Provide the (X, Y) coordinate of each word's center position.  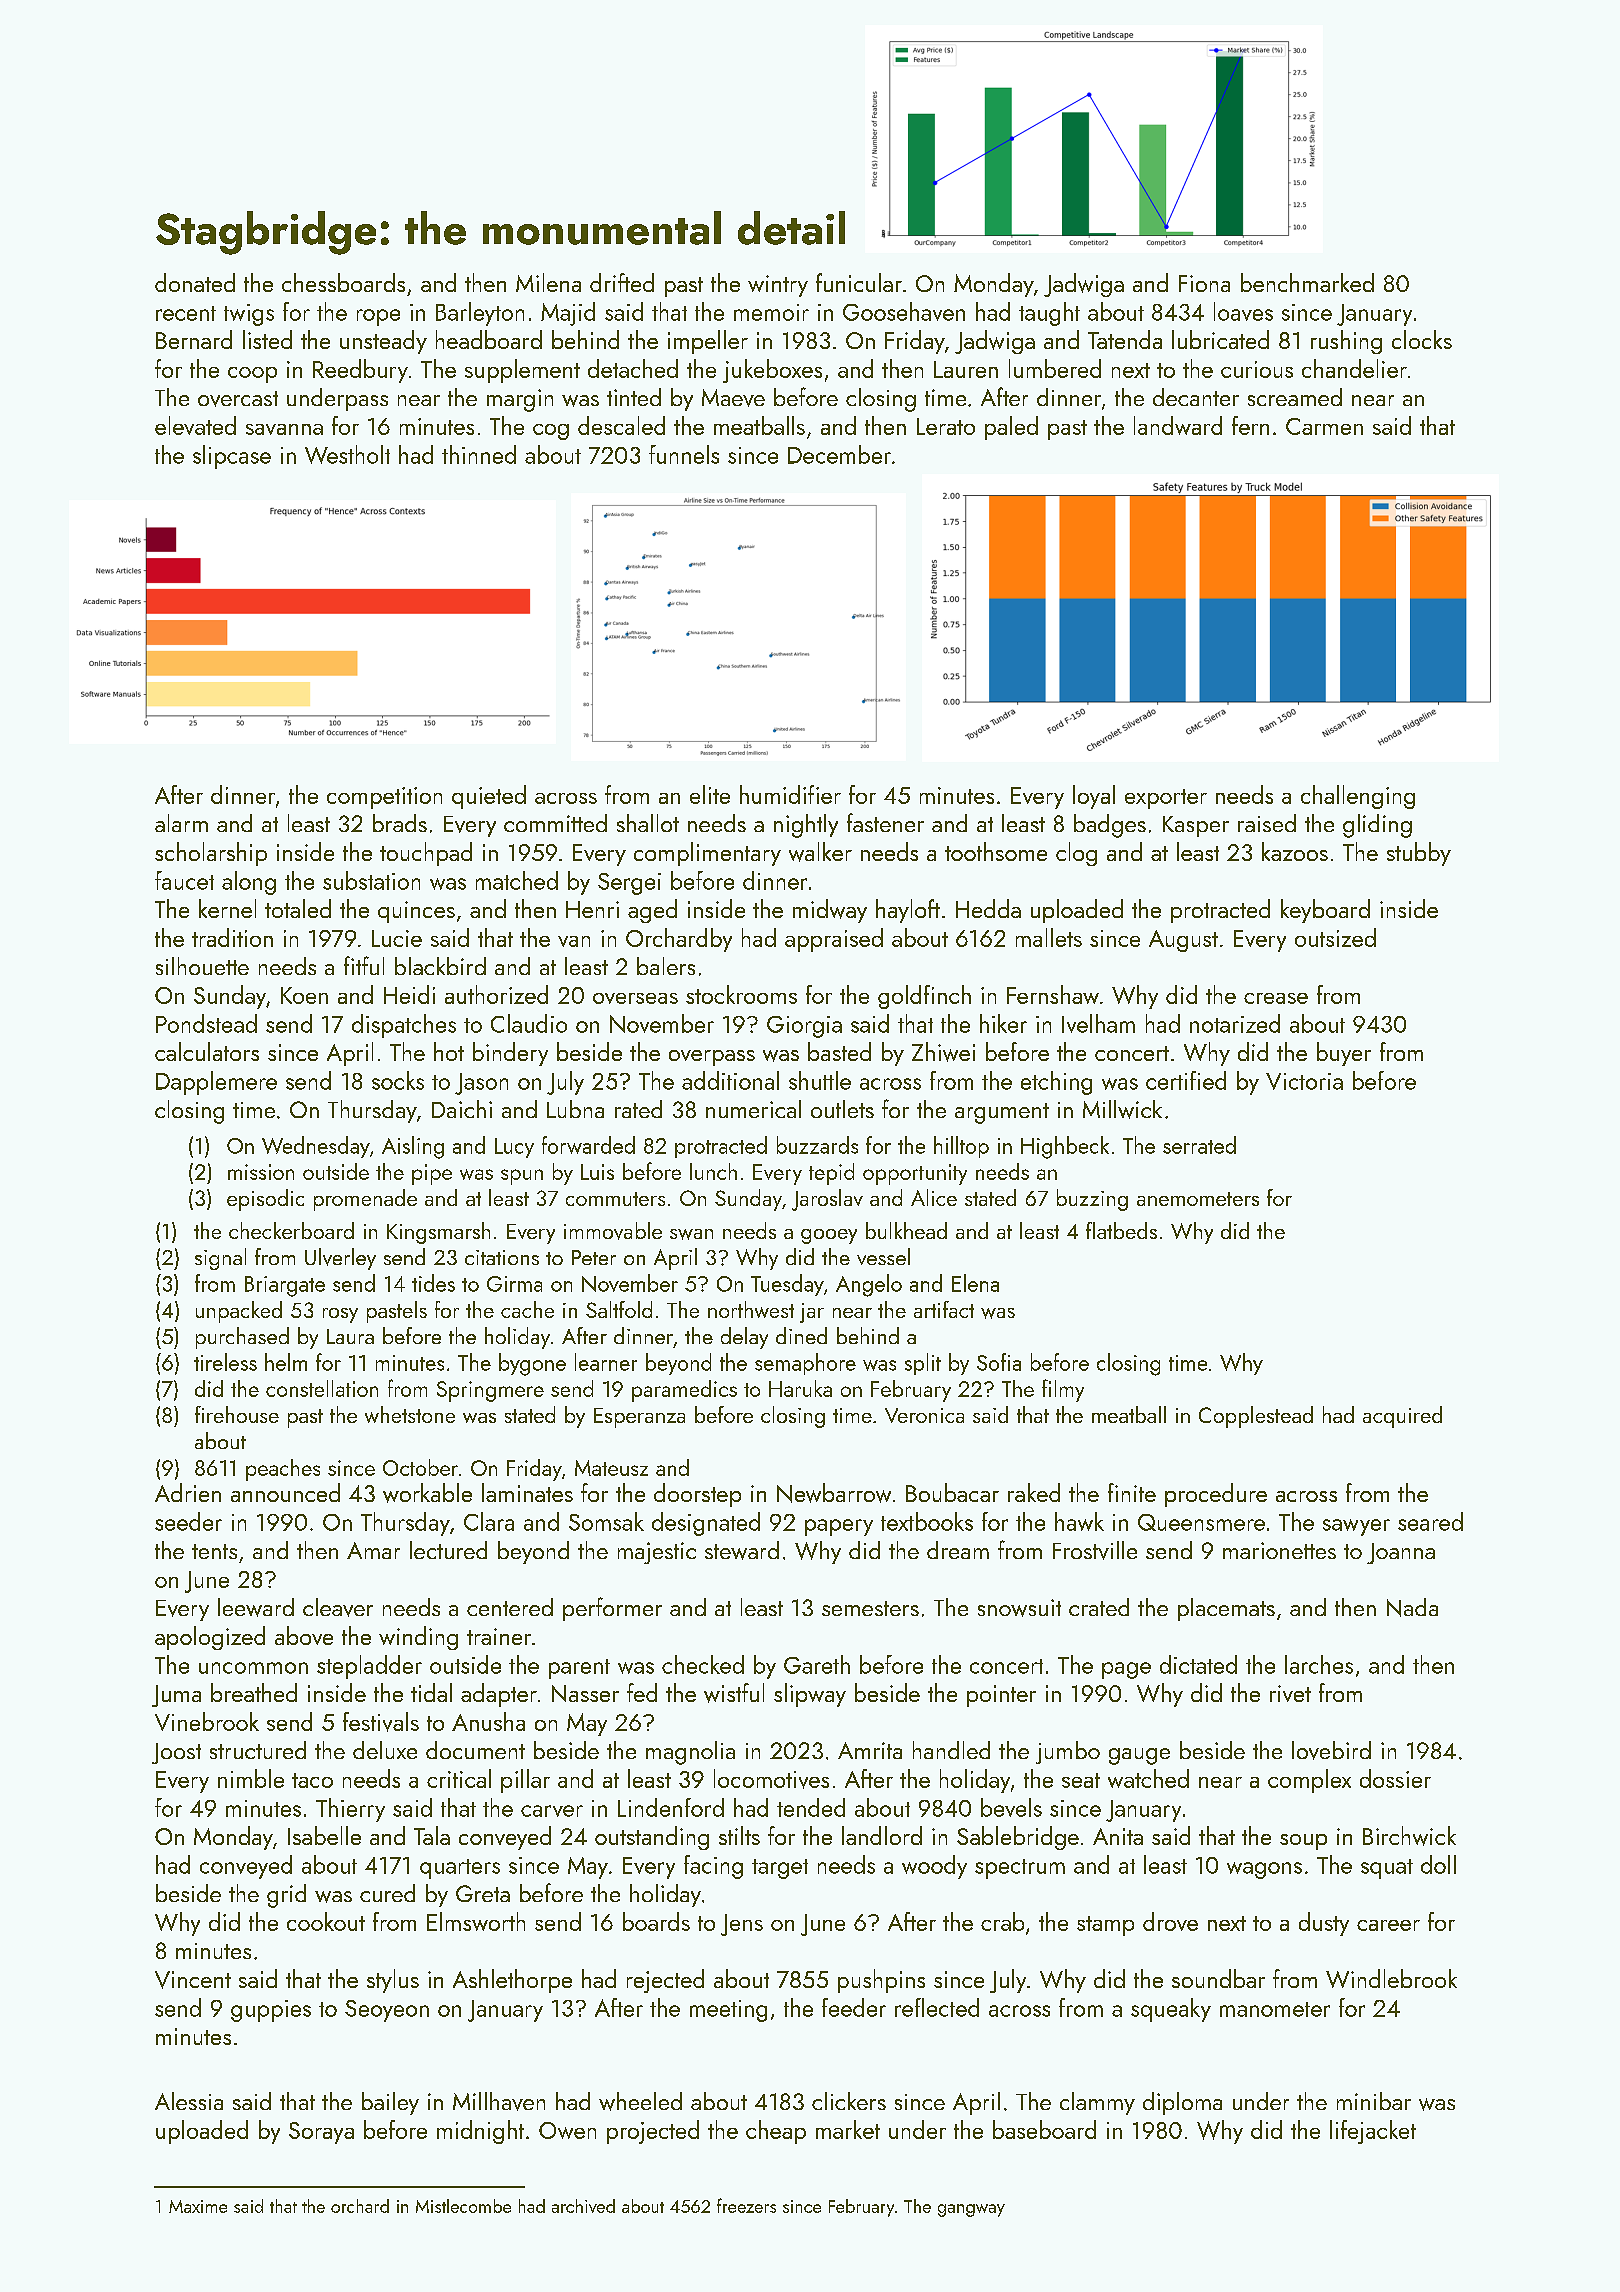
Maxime (198, 2206)
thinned (479, 454)
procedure (1216, 1495)
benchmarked (1307, 282)
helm (286, 1362)
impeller (708, 342)
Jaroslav (827, 1200)
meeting (728, 2011)
